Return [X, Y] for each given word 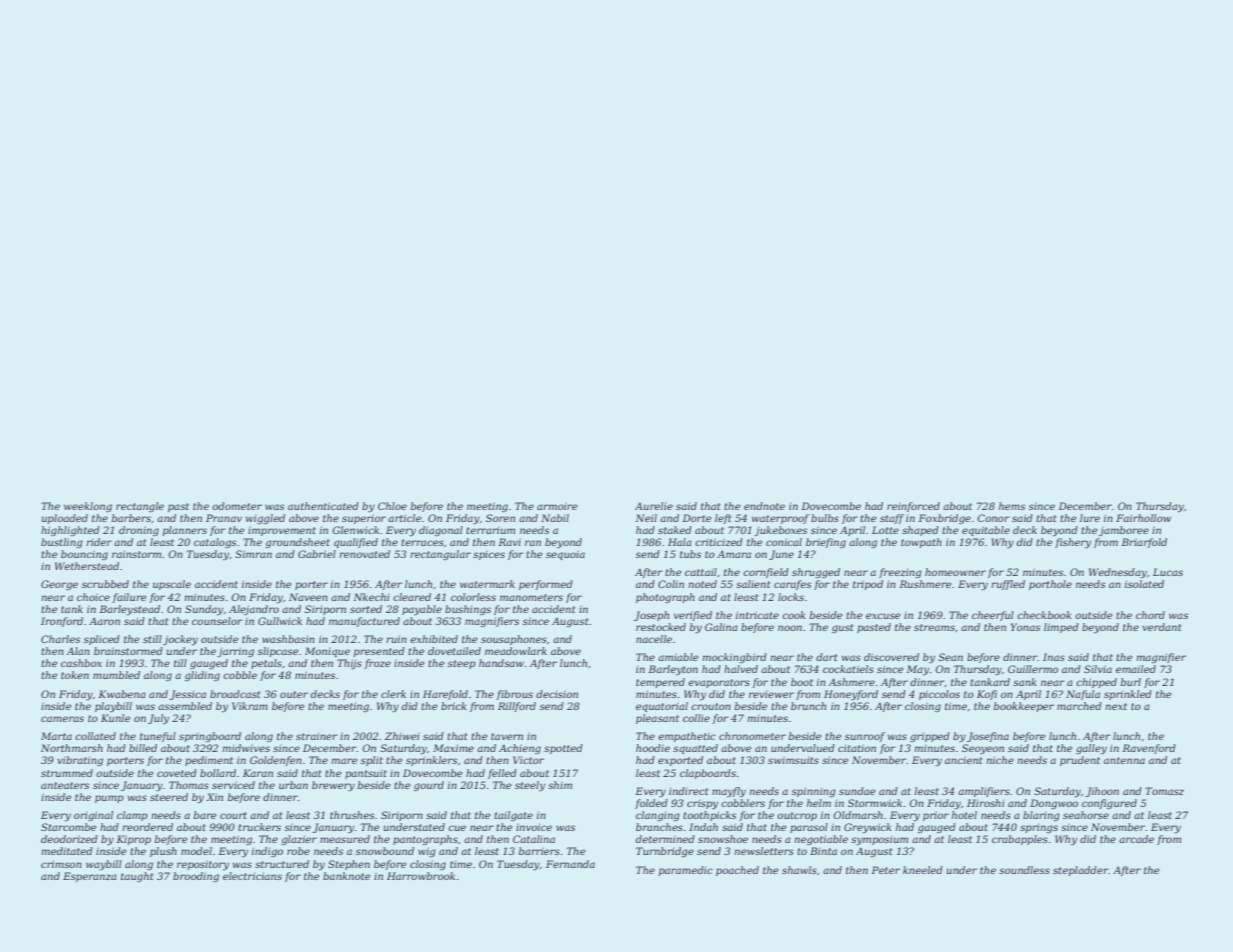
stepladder [1081, 871]
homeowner [955, 572]
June [781, 555]
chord [1150, 615]
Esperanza [90, 877]
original [93, 816]
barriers [539, 851]
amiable [678, 657]
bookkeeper [1024, 707]
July [158, 719]
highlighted [70, 531]
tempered [660, 683]
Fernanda [570, 864]
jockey [180, 640]
